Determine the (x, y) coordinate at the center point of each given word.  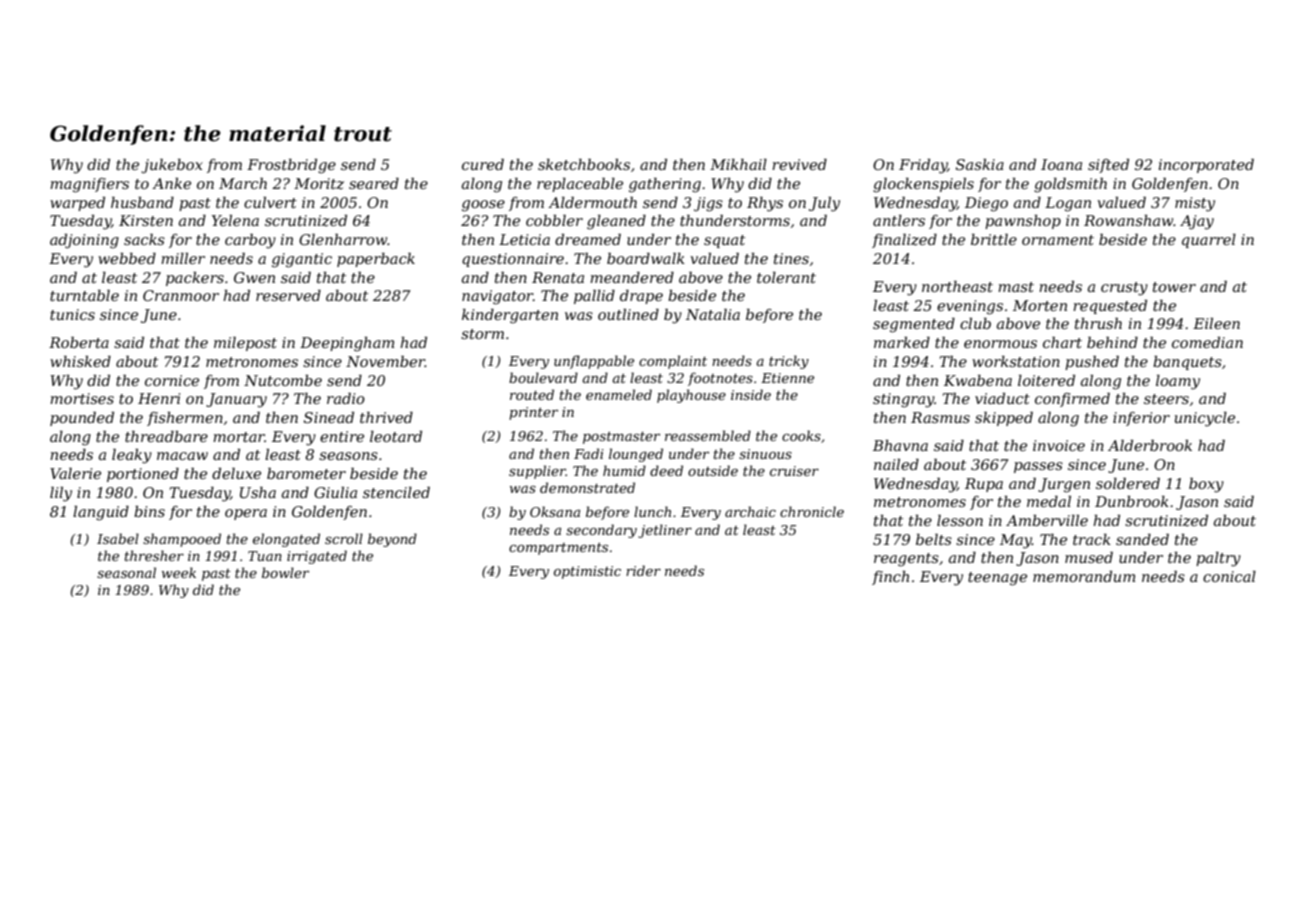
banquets (1187, 363)
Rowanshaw (1129, 220)
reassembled (708, 435)
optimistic (587, 572)
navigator (497, 297)
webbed (127, 258)
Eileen (1216, 323)
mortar (239, 437)
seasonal (126, 572)
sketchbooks (584, 164)
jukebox (172, 166)
